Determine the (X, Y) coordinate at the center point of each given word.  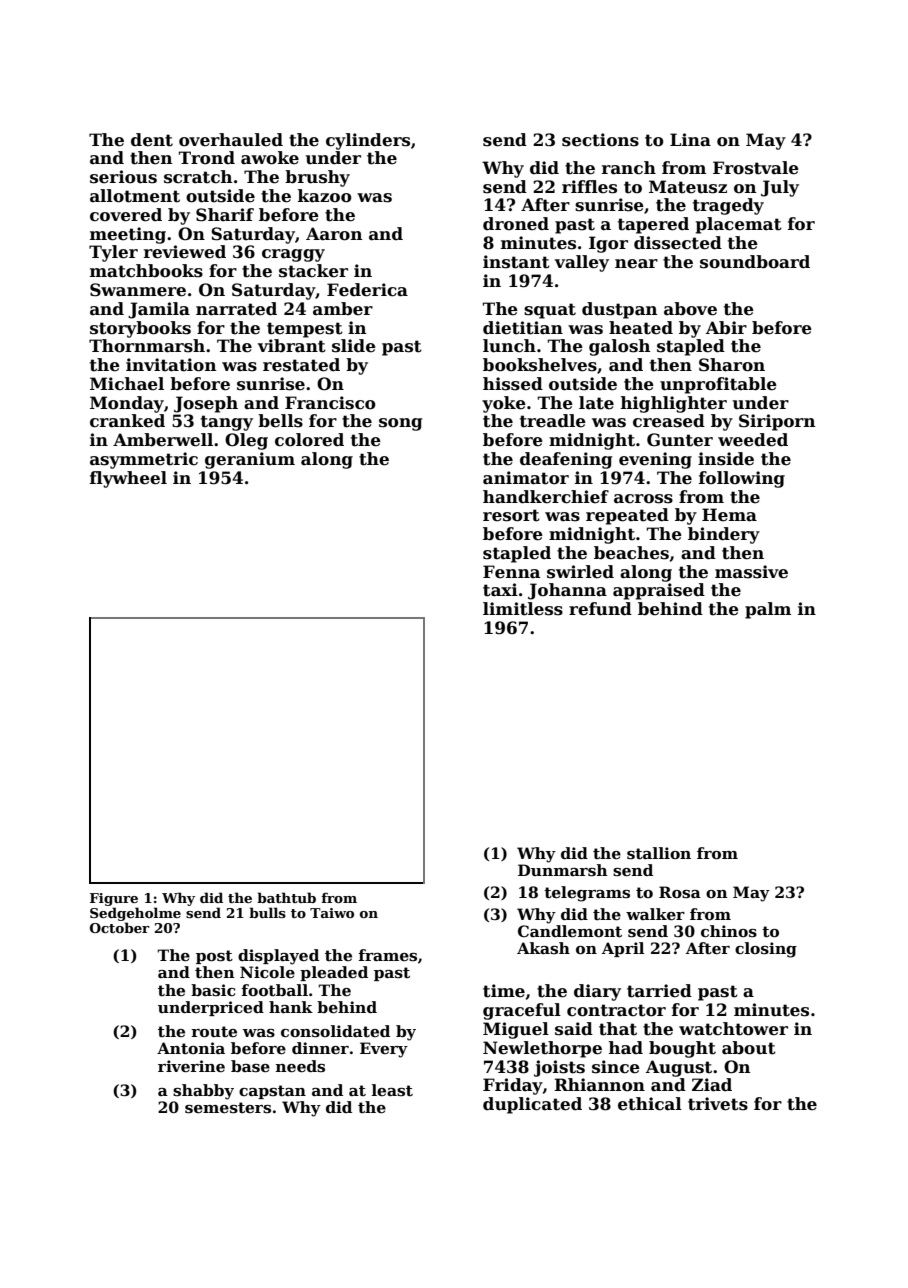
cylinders (368, 141)
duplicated (532, 1105)
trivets (718, 1104)
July (780, 188)
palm (768, 610)
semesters (228, 1108)
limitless (523, 609)
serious (123, 177)
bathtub (286, 897)
